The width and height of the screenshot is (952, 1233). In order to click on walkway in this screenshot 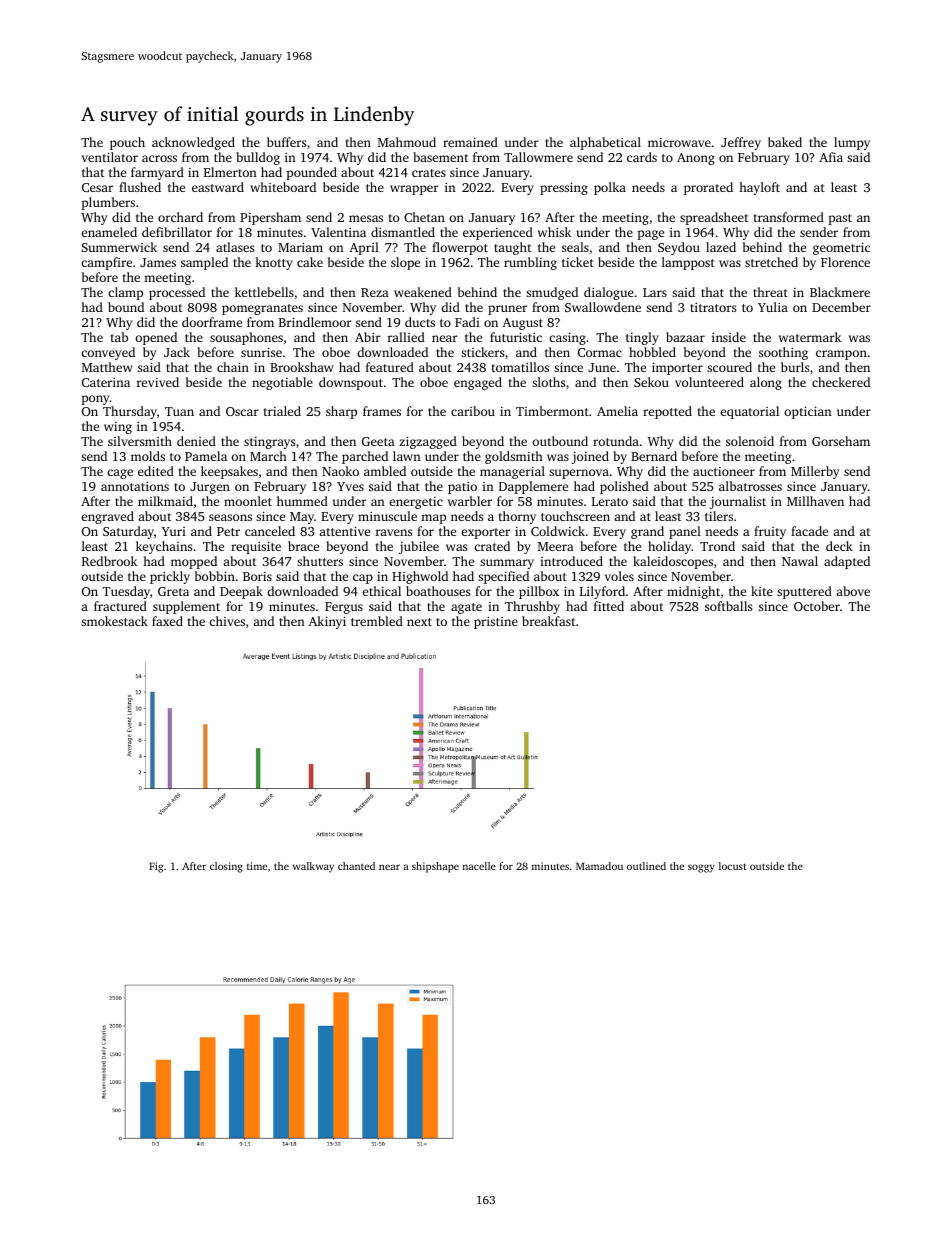, I will do `click(313, 867)`.
